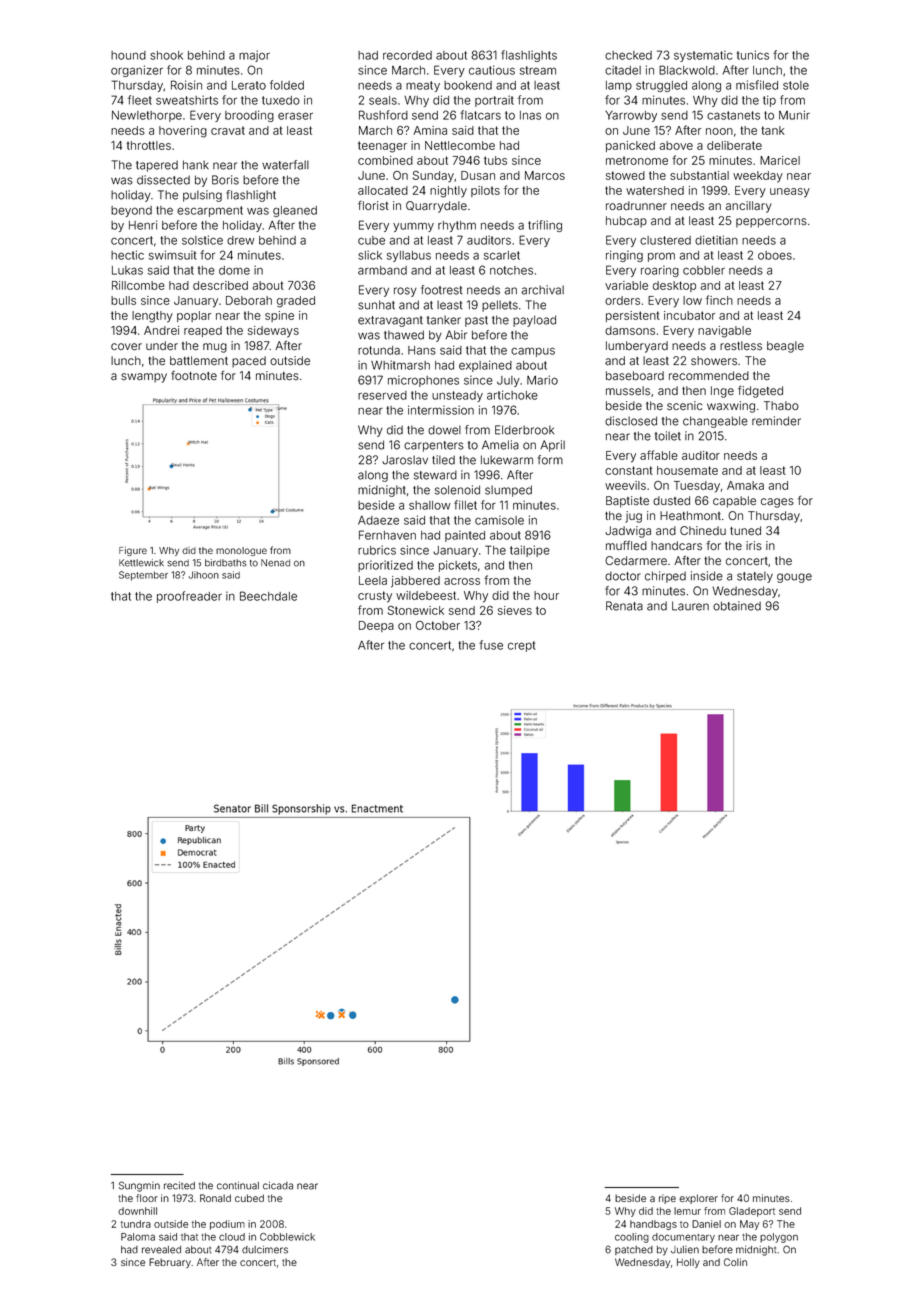 This page has width=924, height=1308. Describe the element at coordinates (631, 116) in the page. I see `Yarrowby` at that location.
